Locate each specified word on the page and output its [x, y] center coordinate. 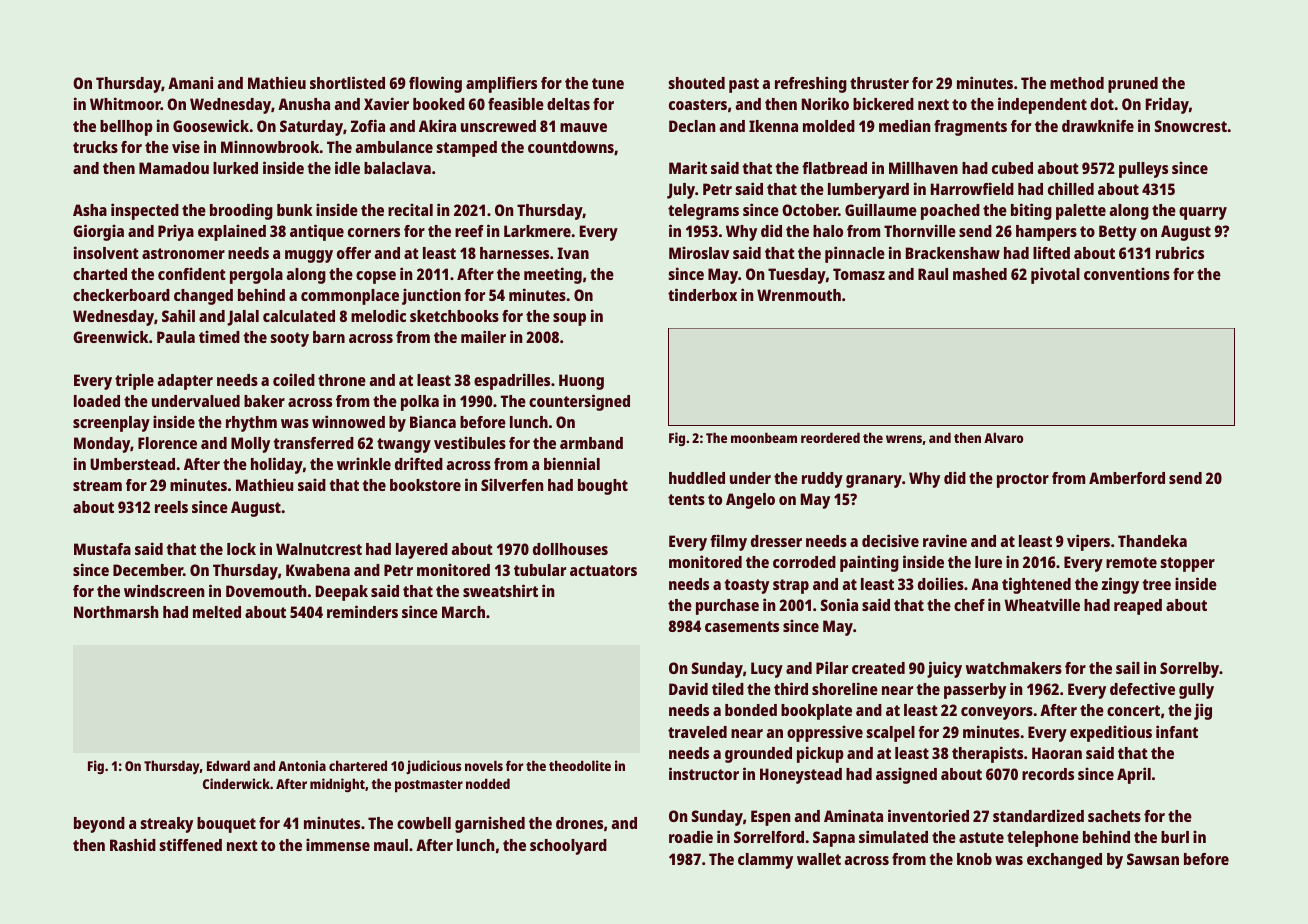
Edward [228, 765]
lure [988, 562]
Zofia [368, 125]
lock [241, 549]
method [1077, 83]
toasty [746, 586]
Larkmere [537, 231]
